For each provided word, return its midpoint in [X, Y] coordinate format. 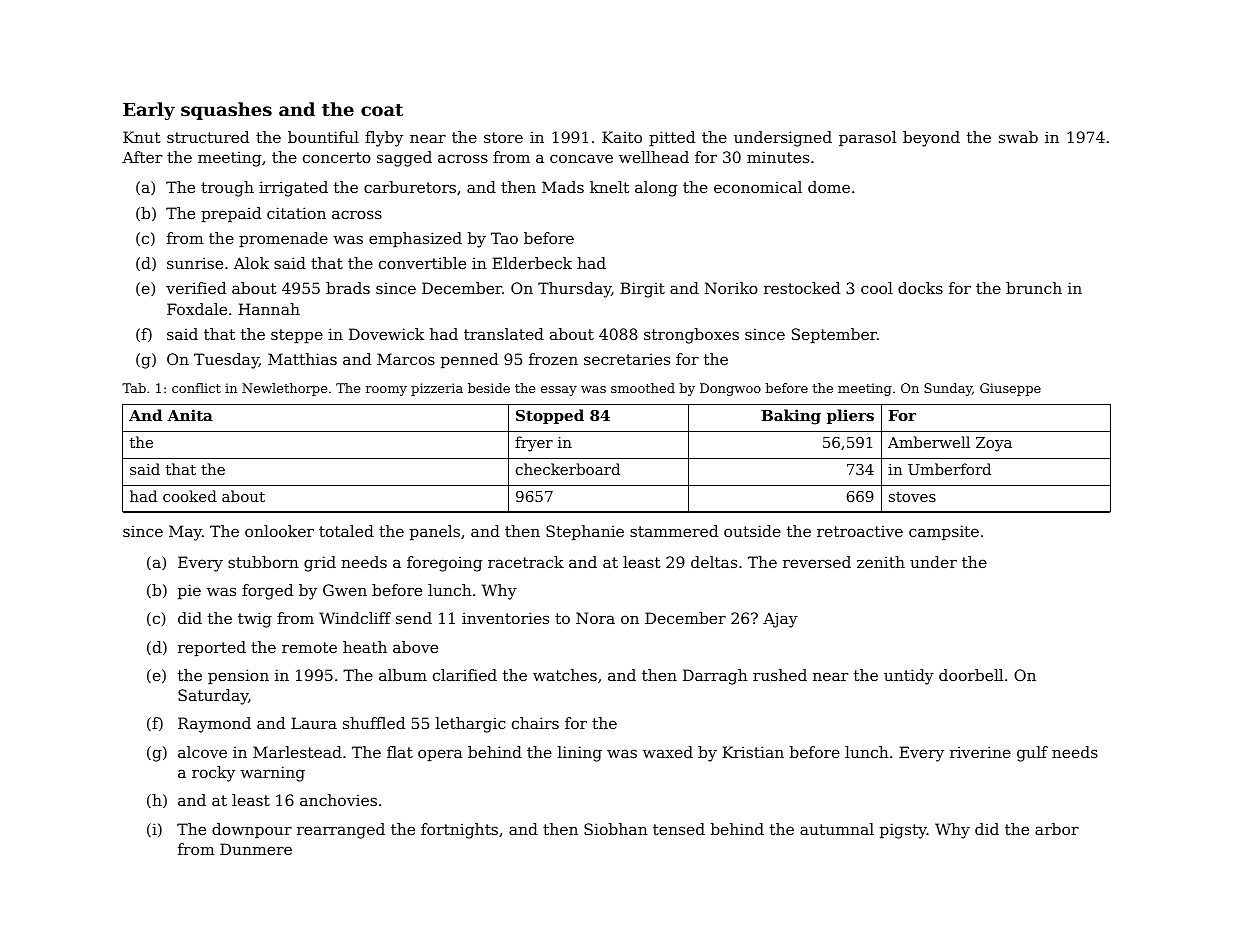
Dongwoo [730, 389]
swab [1018, 137]
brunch [1034, 288]
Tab [134, 388]
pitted [672, 138]
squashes [226, 111]
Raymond [214, 725]
